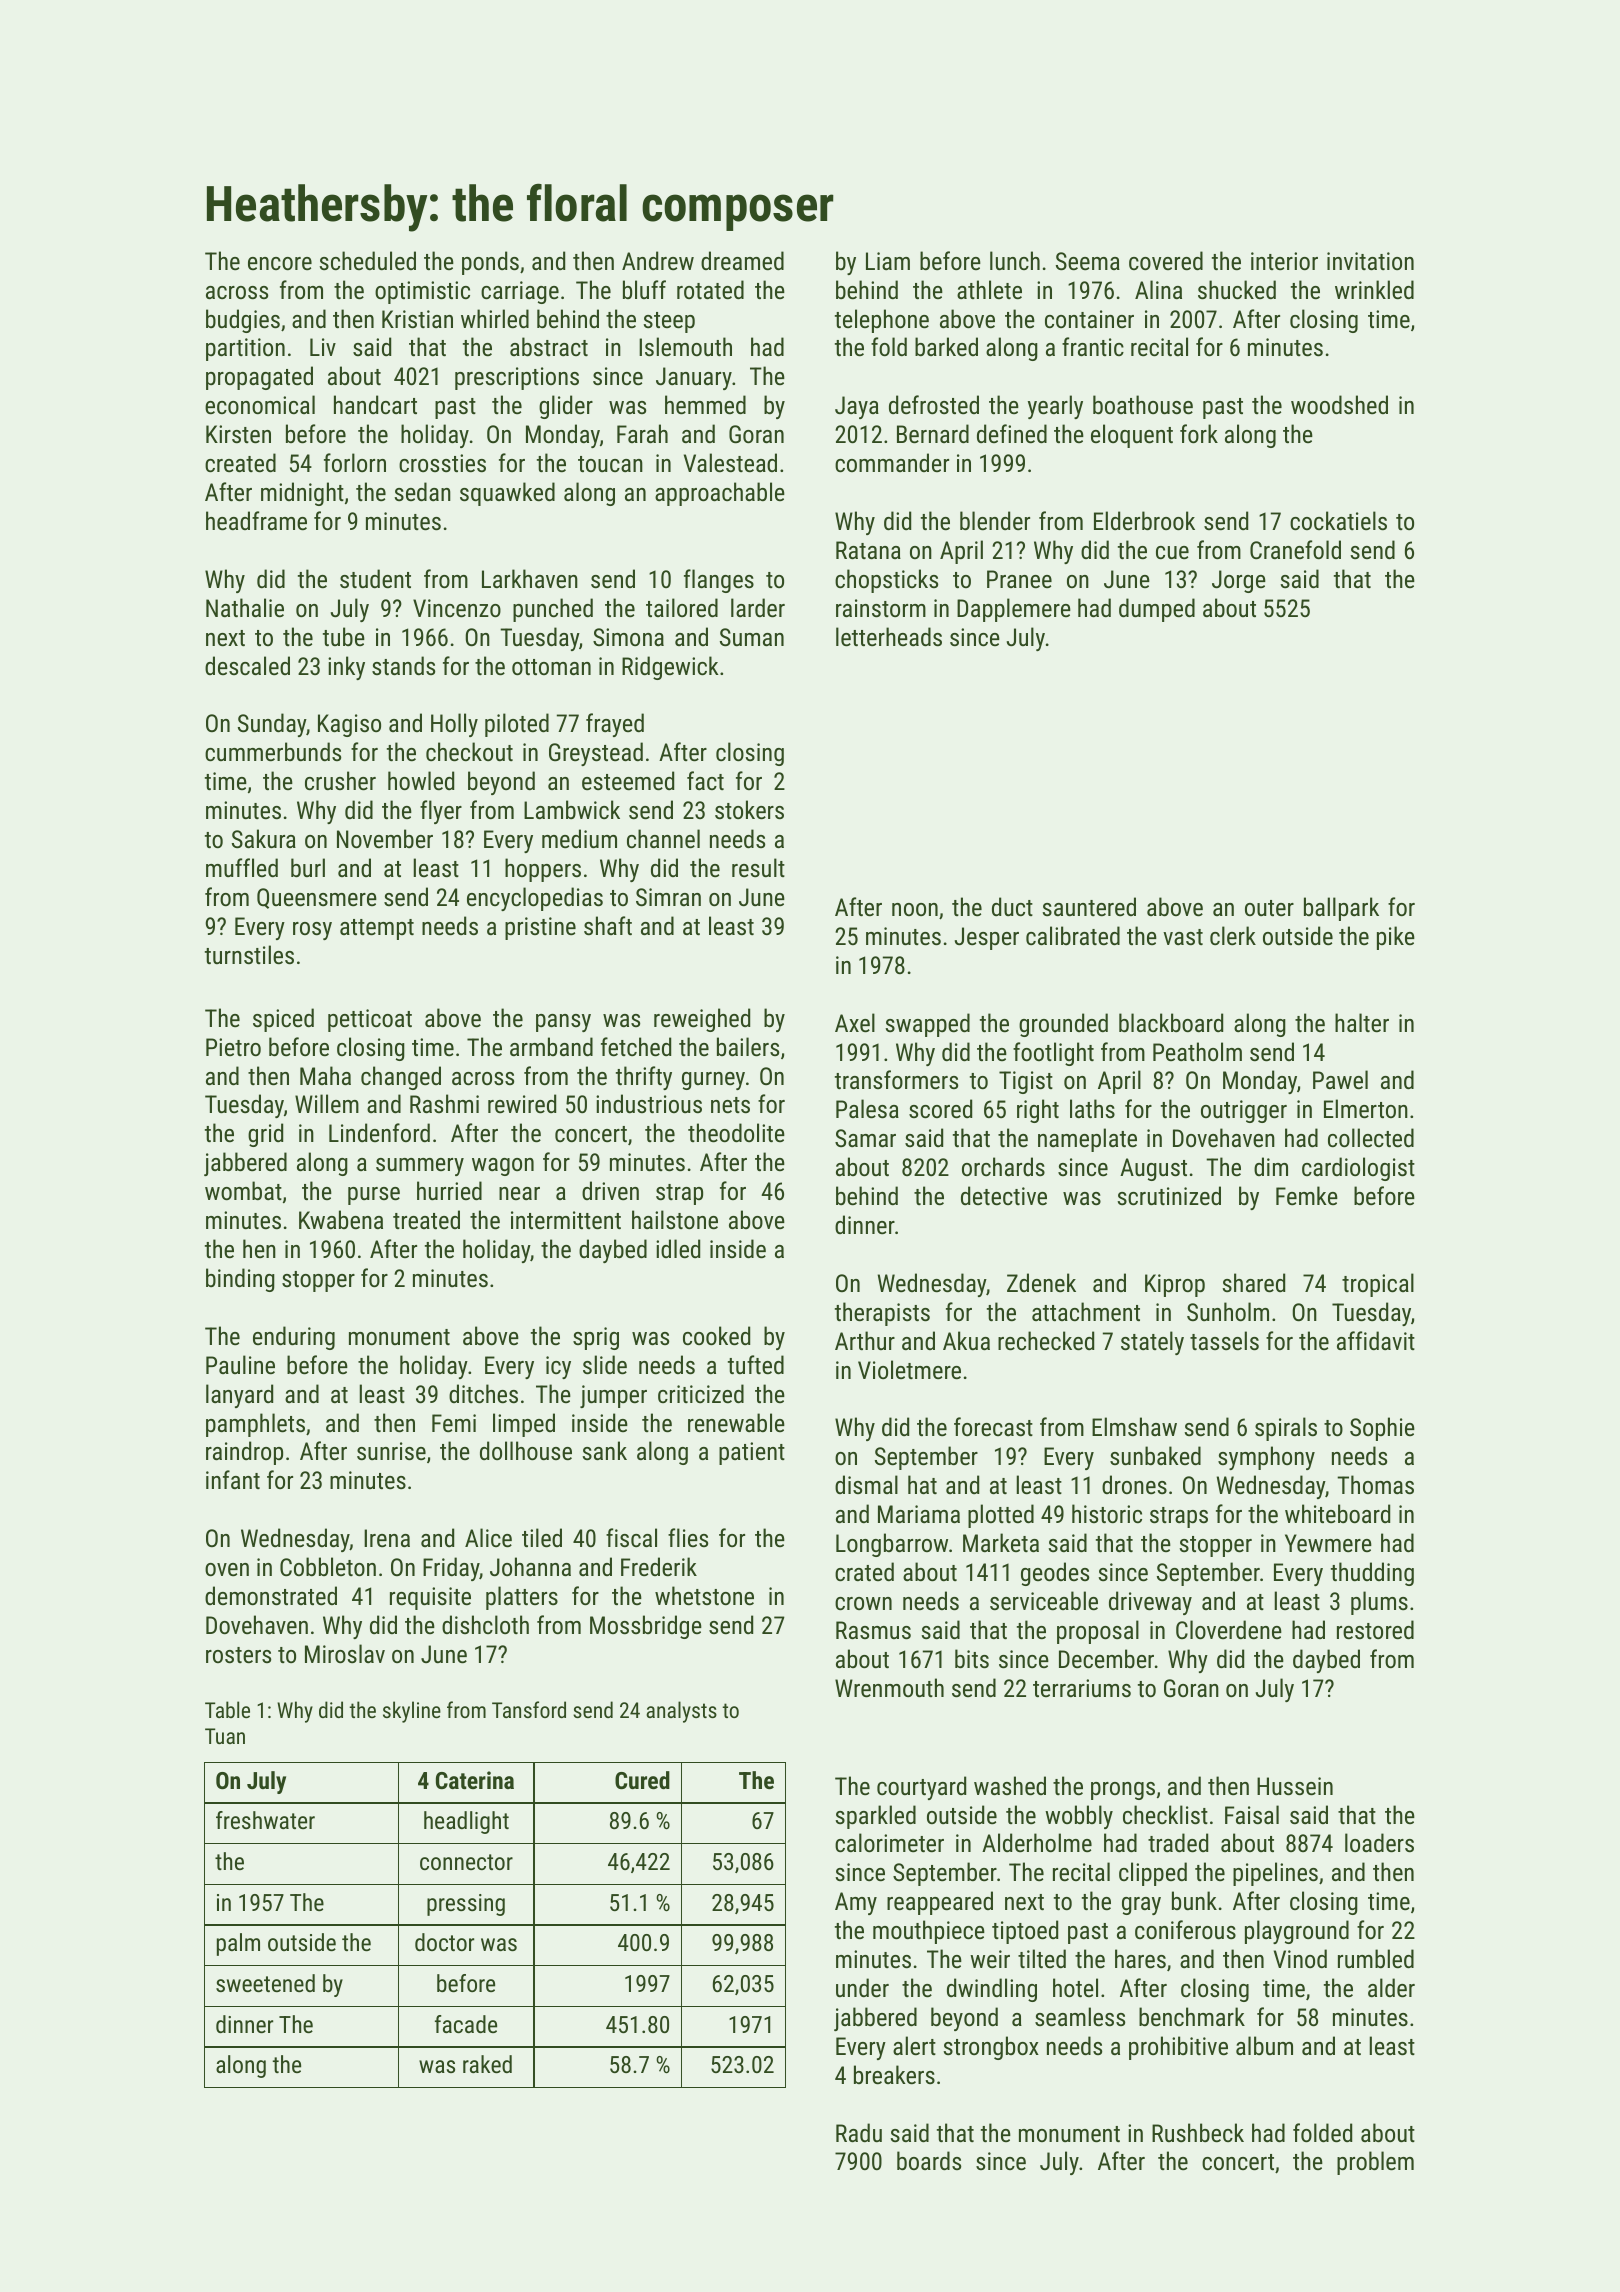 The height and width of the screenshot is (2292, 1620). What do you see at coordinates (249, 954) in the screenshot?
I see `turnstiles` at bounding box center [249, 954].
